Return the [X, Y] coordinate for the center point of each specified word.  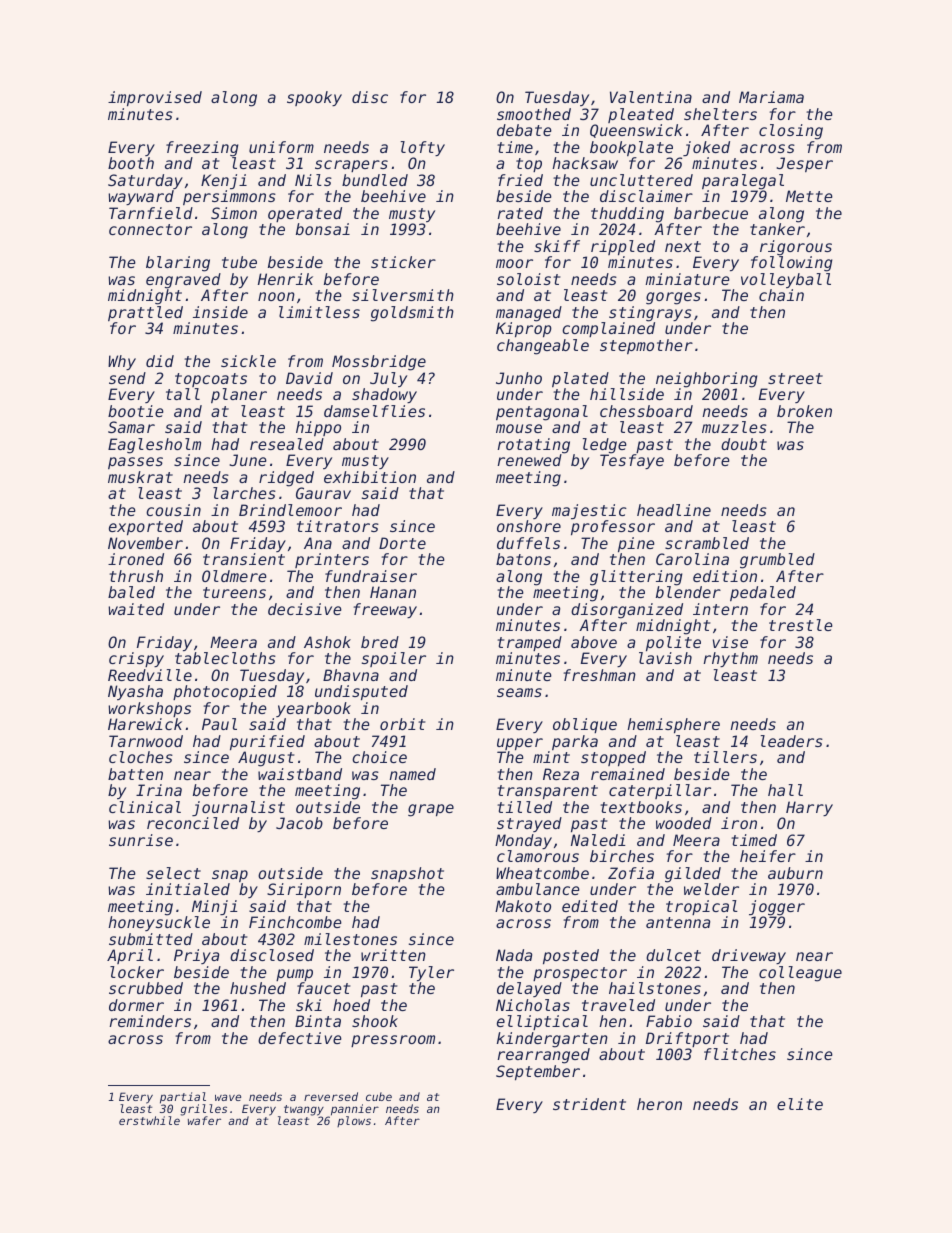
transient [244, 559]
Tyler [431, 973]
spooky [314, 98]
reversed [331, 1096]
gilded [693, 875]
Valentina [651, 97]
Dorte [402, 543]
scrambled [707, 543]
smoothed [534, 114]
